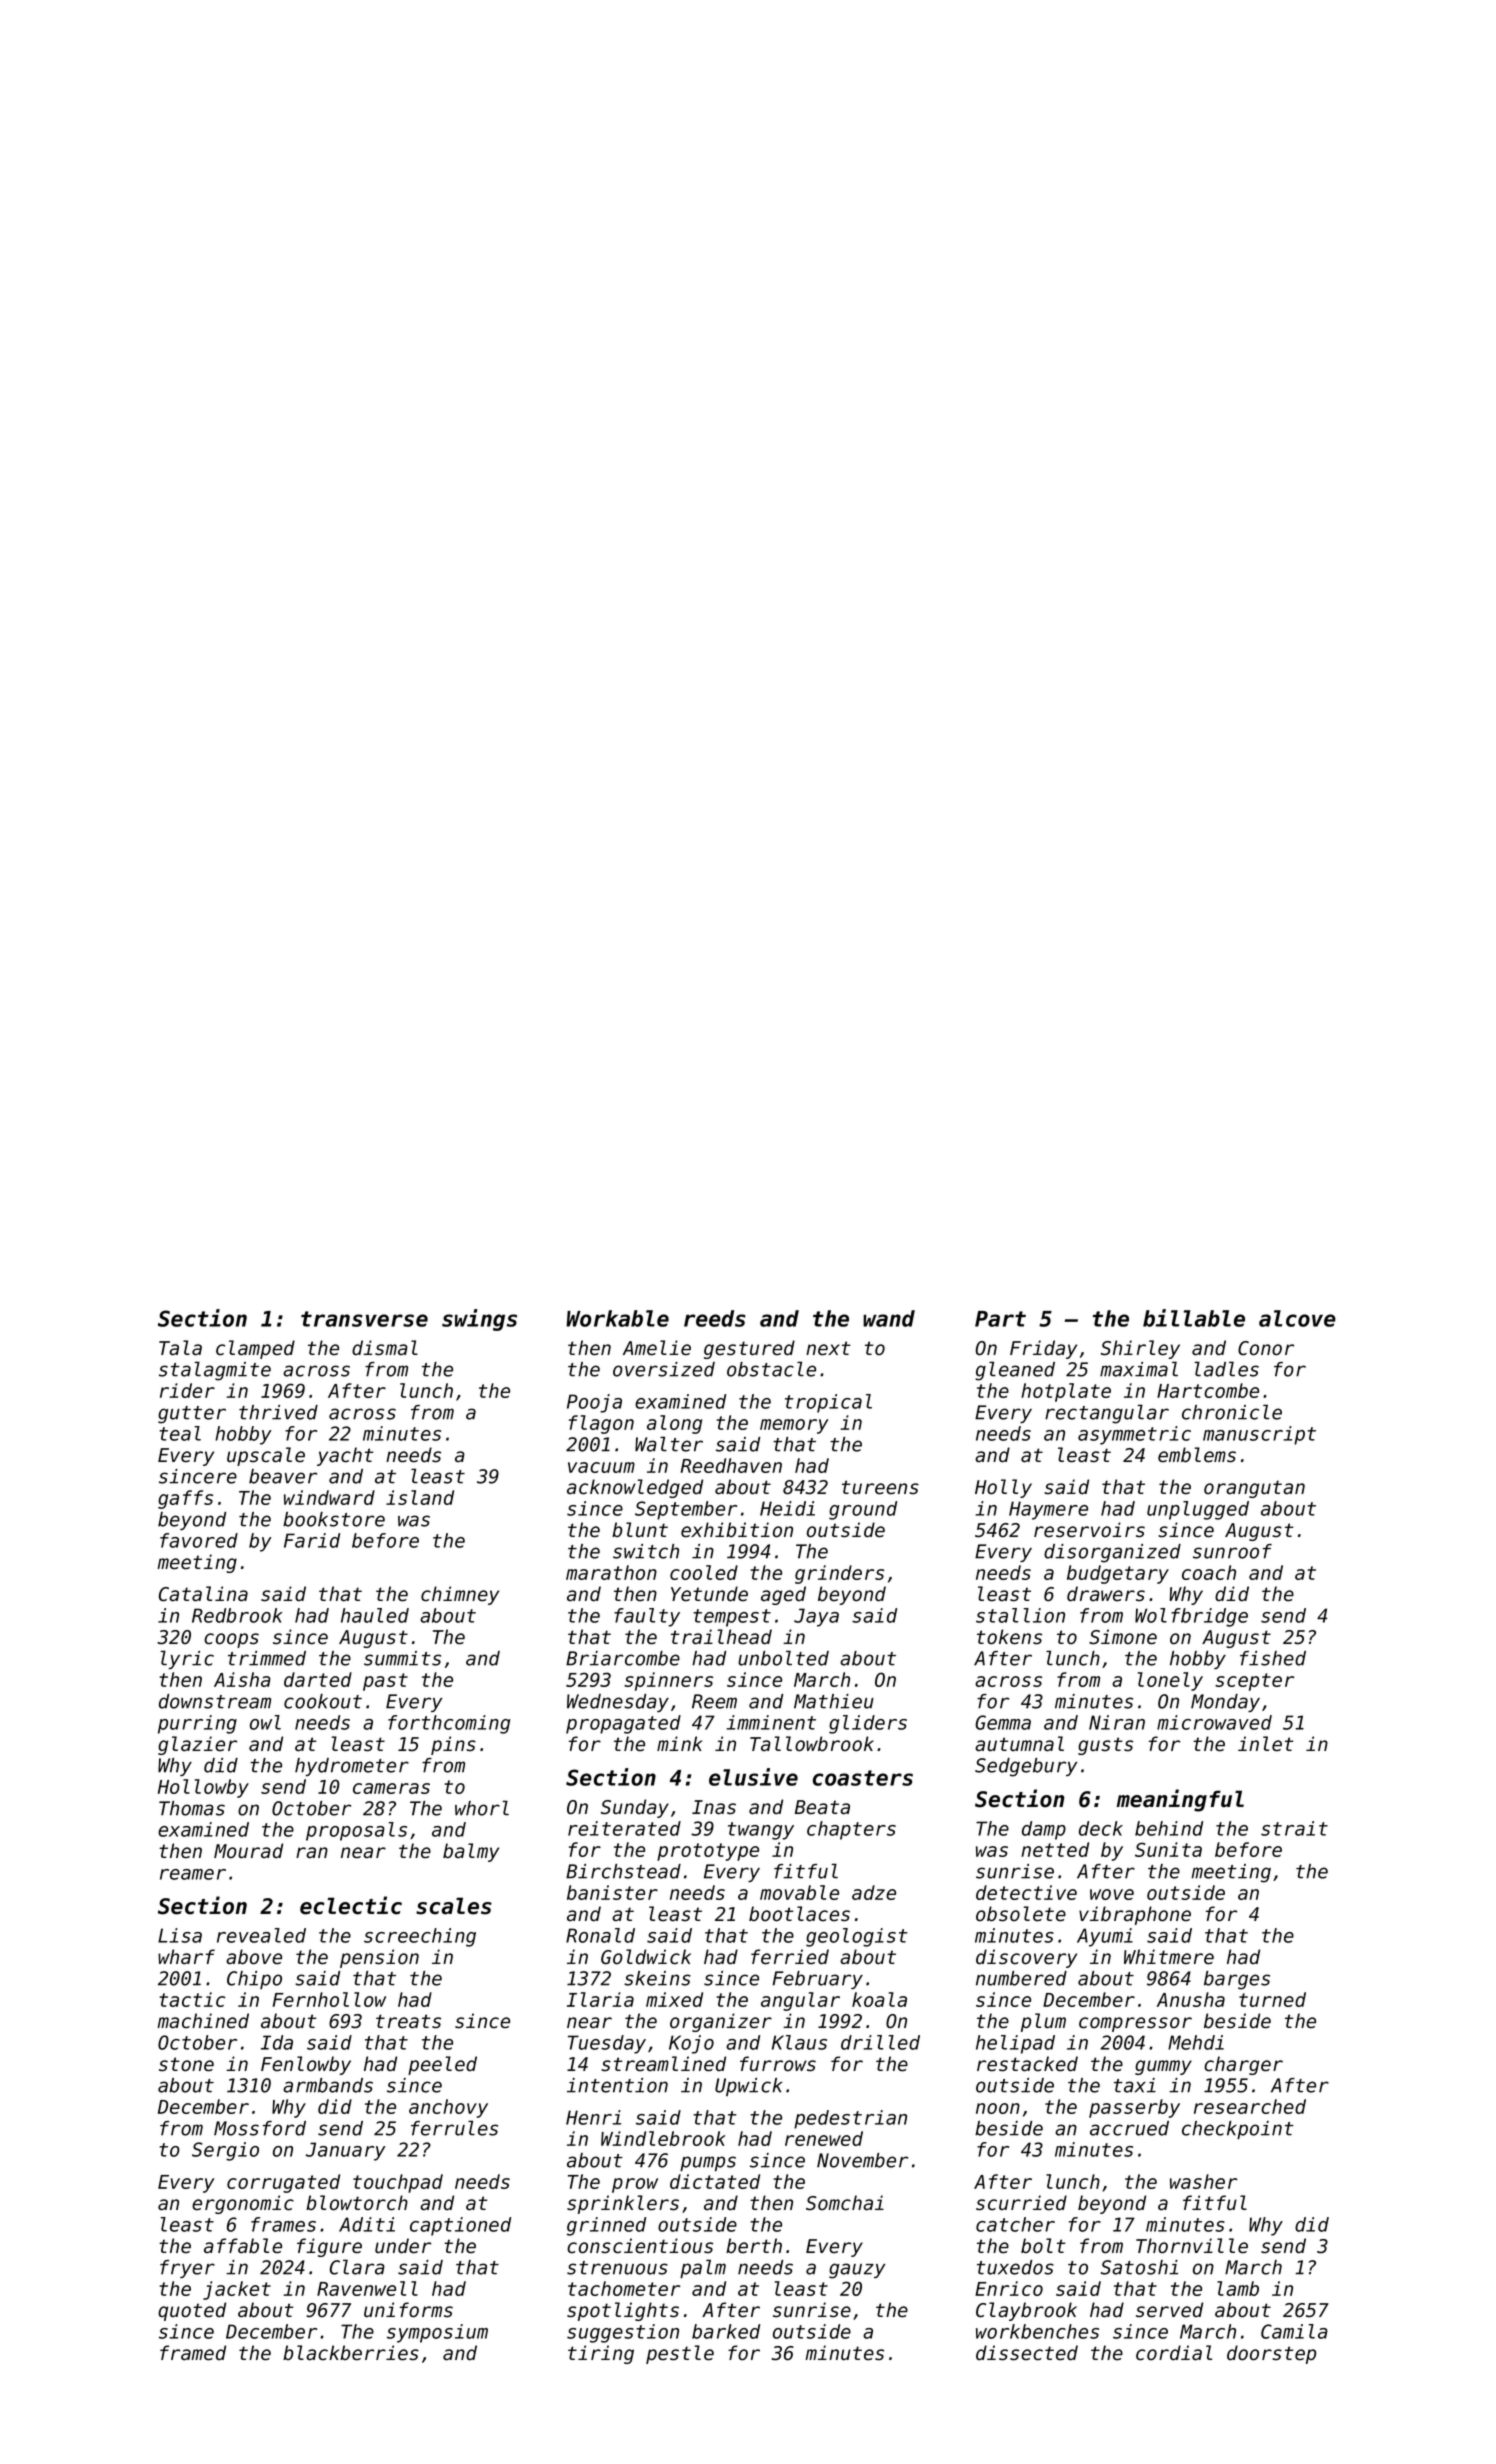  I want to click on sunroof, so click(1232, 1551).
